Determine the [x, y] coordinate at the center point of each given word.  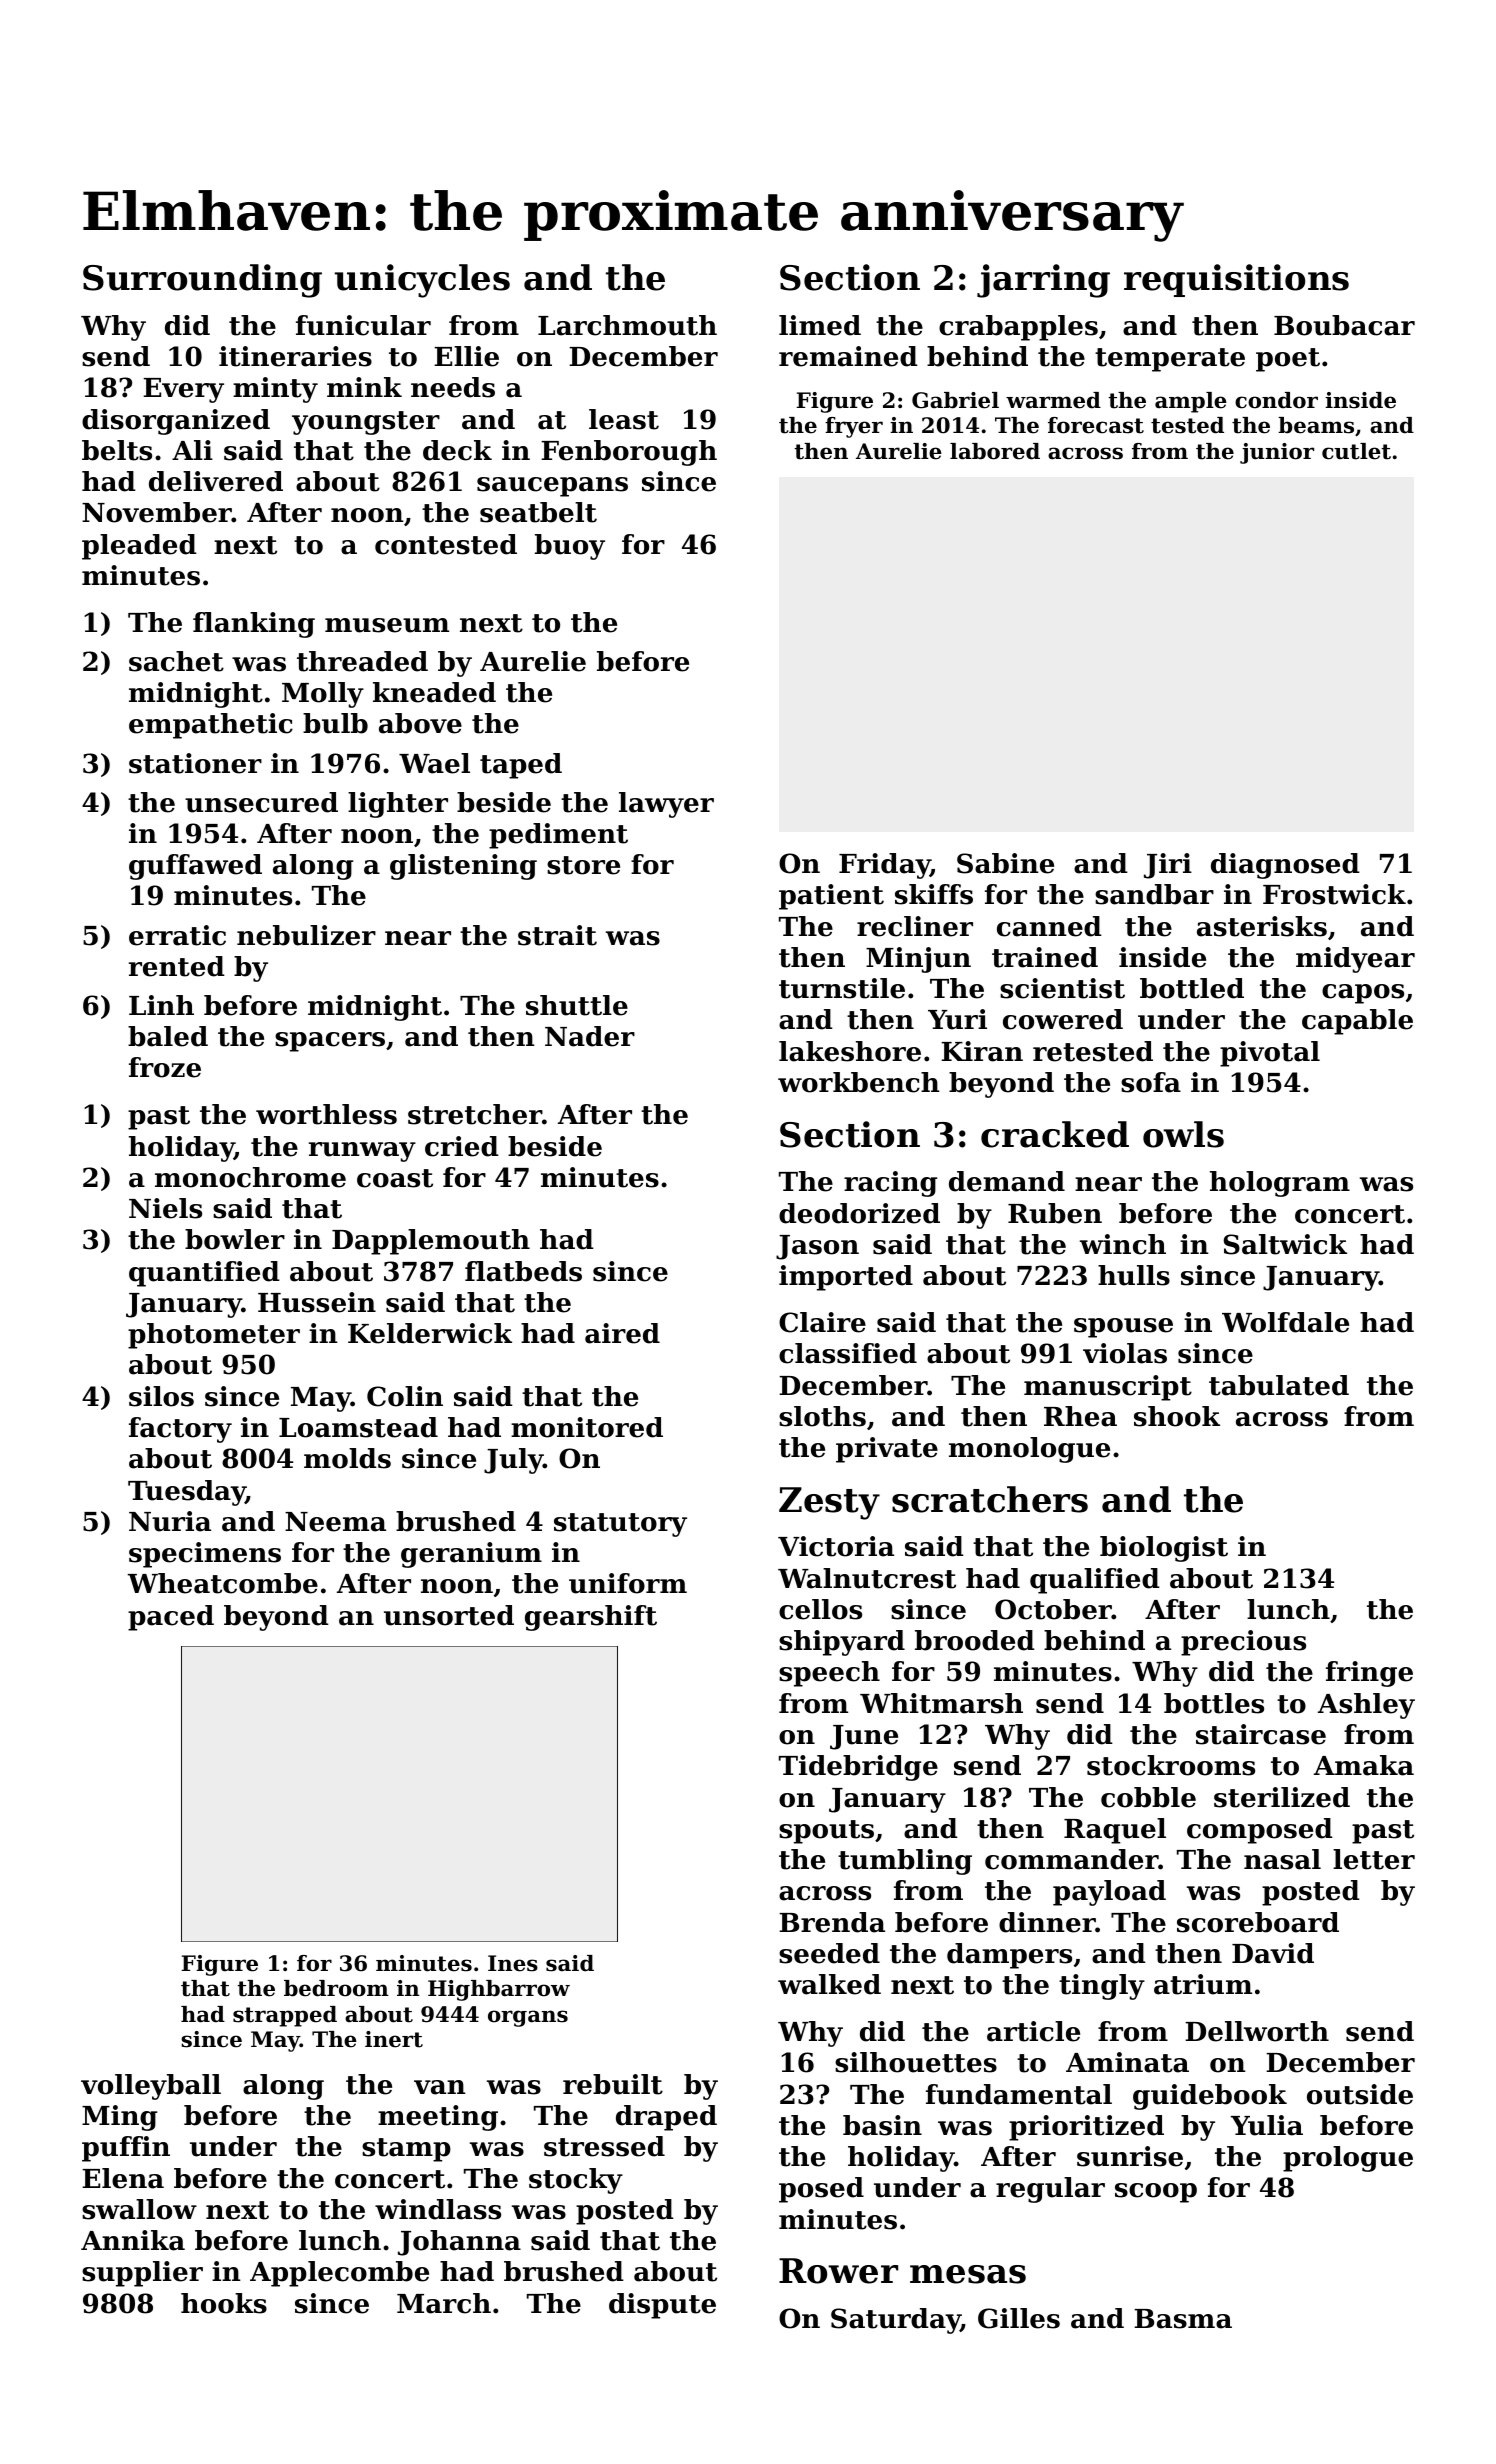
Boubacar [1344, 325]
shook [1177, 1416]
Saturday [896, 2321]
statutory [620, 1525]
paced [171, 1618]
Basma [1183, 2319]
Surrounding [202, 281]
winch [1123, 1244]
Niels [165, 1208]
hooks [224, 2303]
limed [820, 325]
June [864, 1737]
